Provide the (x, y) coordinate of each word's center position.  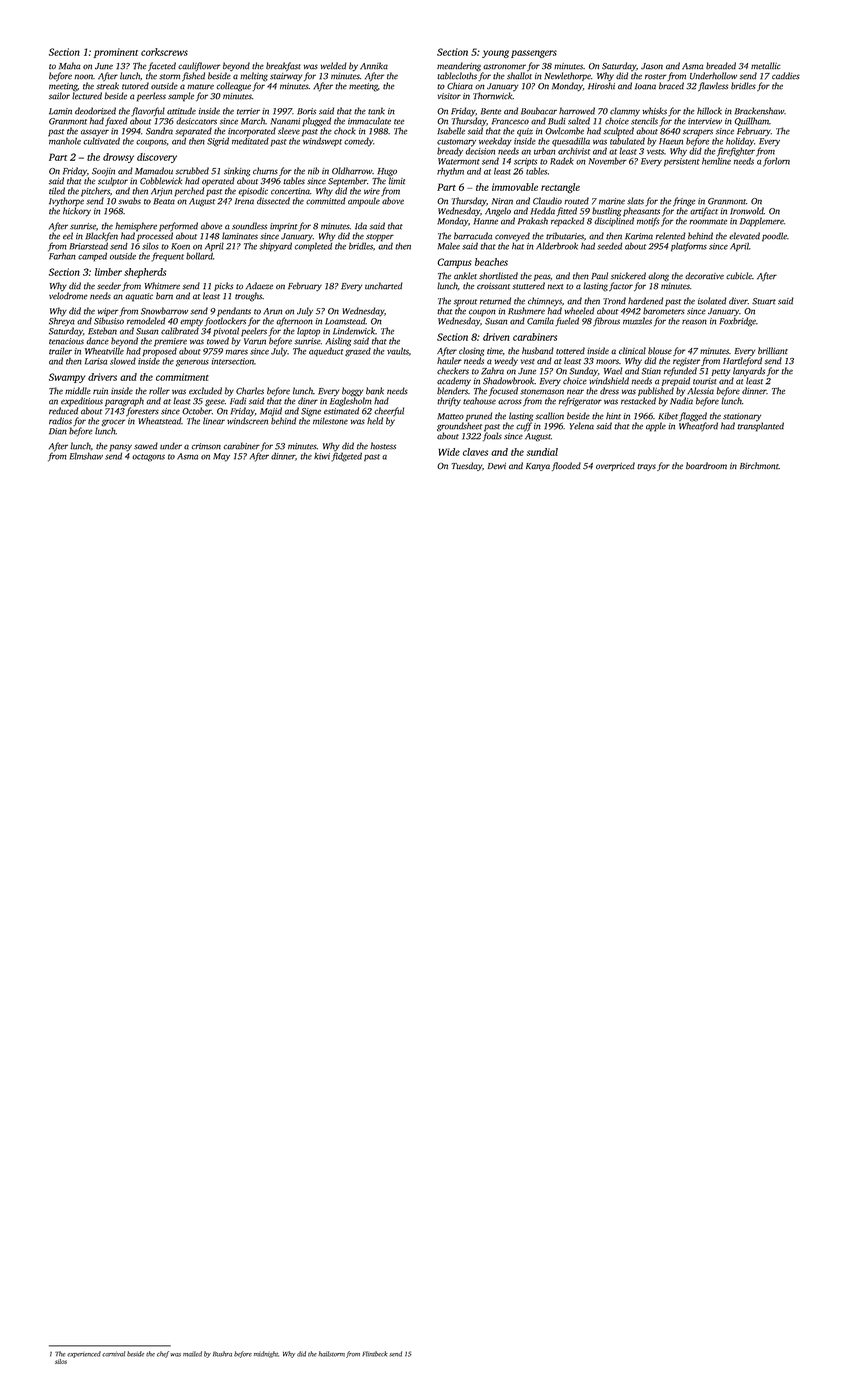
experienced (84, 1354)
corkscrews (164, 52)
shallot (519, 76)
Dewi (497, 466)
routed (576, 201)
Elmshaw (86, 456)
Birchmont (759, 466)
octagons (148, 458)
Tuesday (467, 466)
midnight (266, 1354)
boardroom (706, 466)
